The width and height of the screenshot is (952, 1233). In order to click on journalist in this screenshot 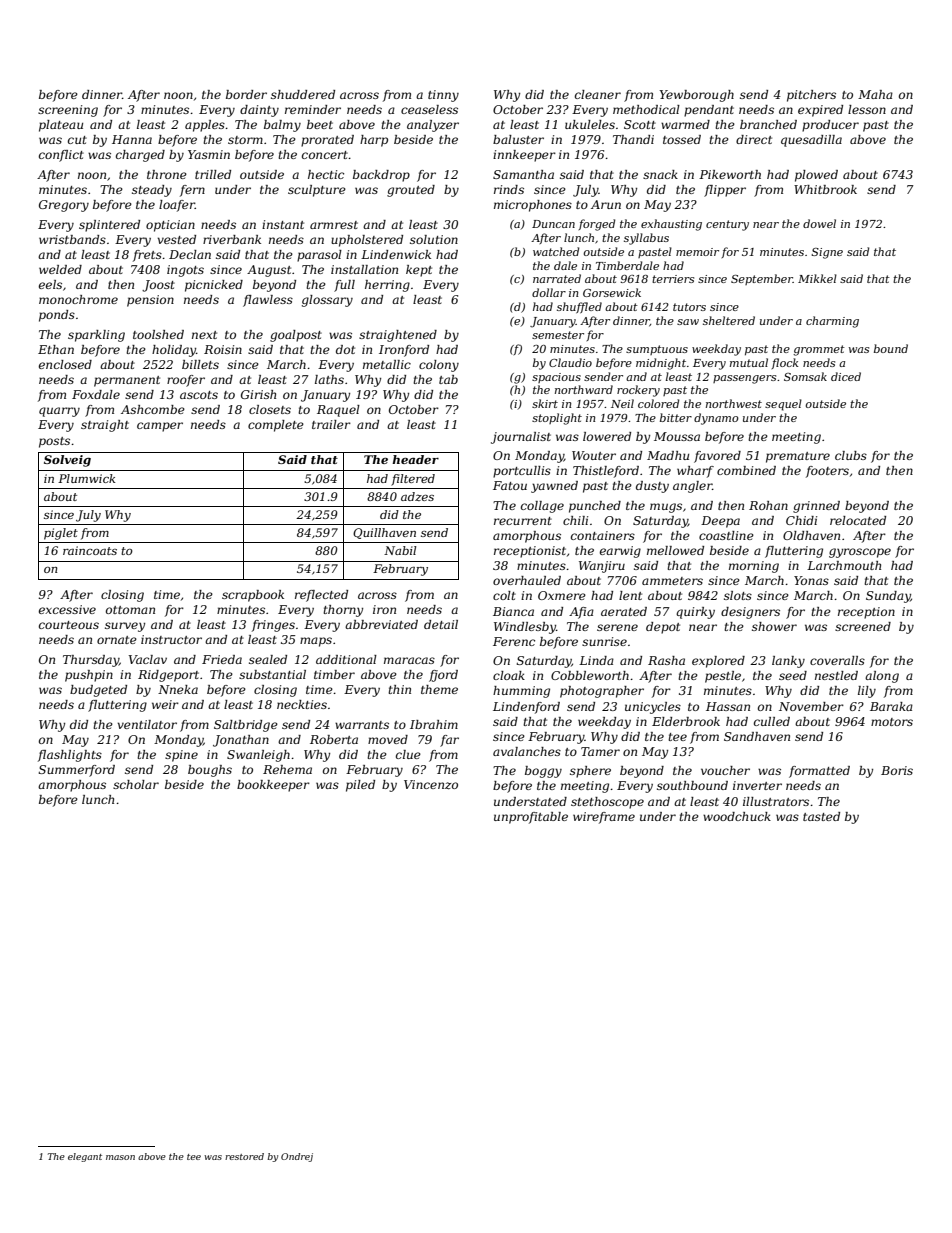, I will do `click(521, 438)`.
